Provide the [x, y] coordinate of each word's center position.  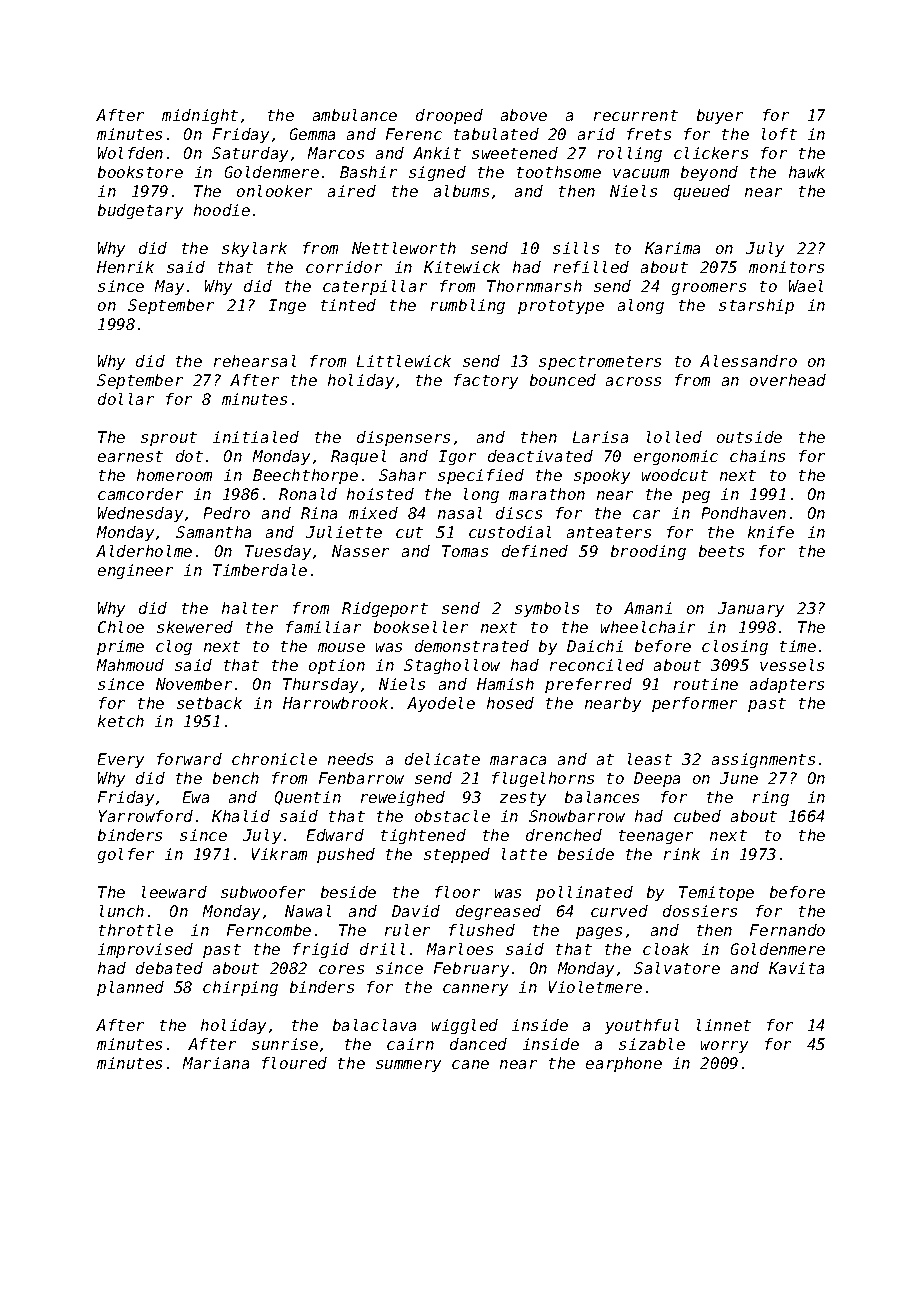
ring [771, 798]
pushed [346, 855]
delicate [442, 759]
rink [682, 854]
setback [209, 703]
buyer [720, 116]
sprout [169, 439]
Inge [287, 306]
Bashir [368, 172]
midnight [200, 116]
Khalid [241, 816]
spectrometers [600, 363]
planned [130, 988]
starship [756, 306]
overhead [788, 380]
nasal [460, 513]
